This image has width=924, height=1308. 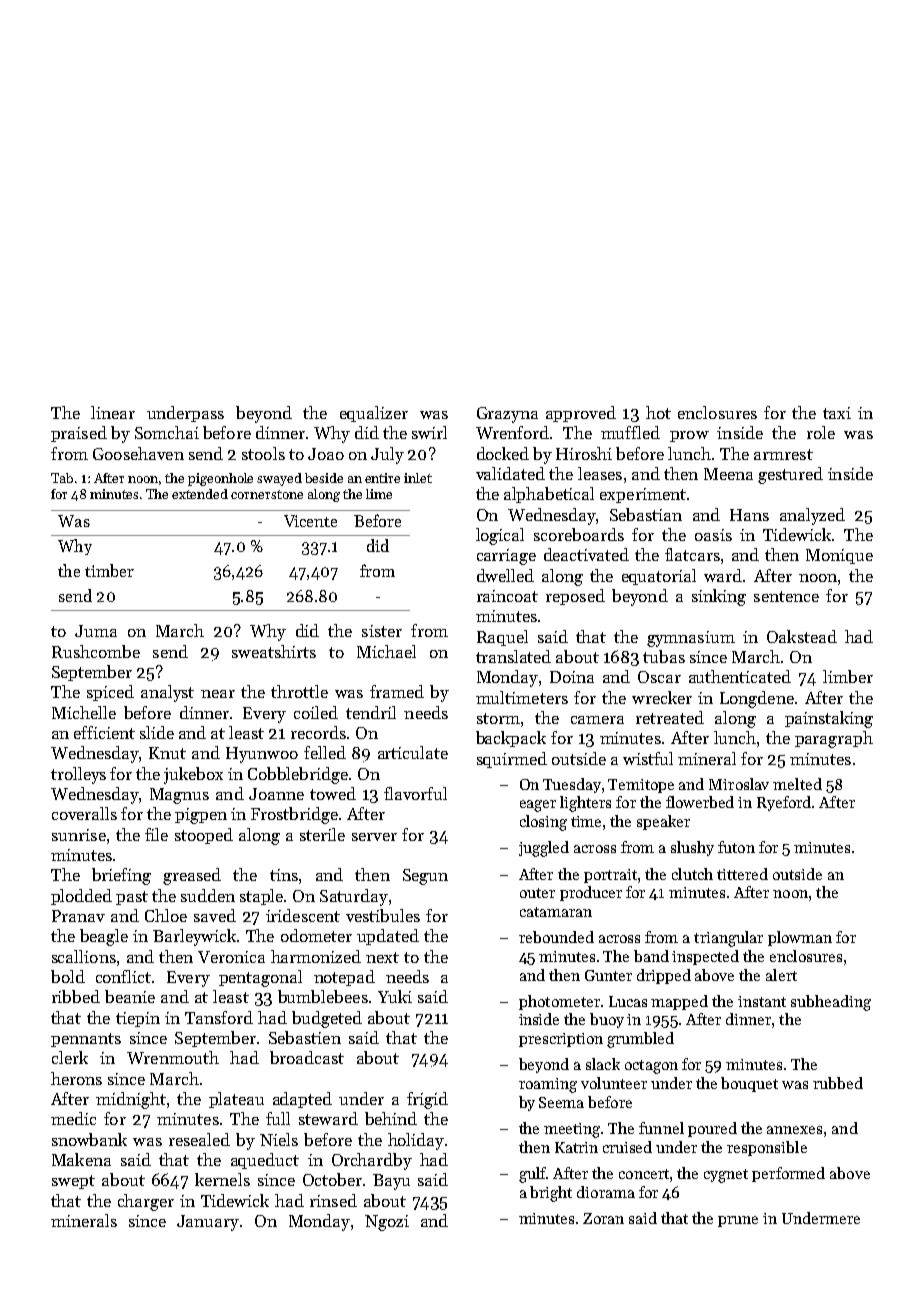 I want to click on midnight, so click(x=131, y=1100).
